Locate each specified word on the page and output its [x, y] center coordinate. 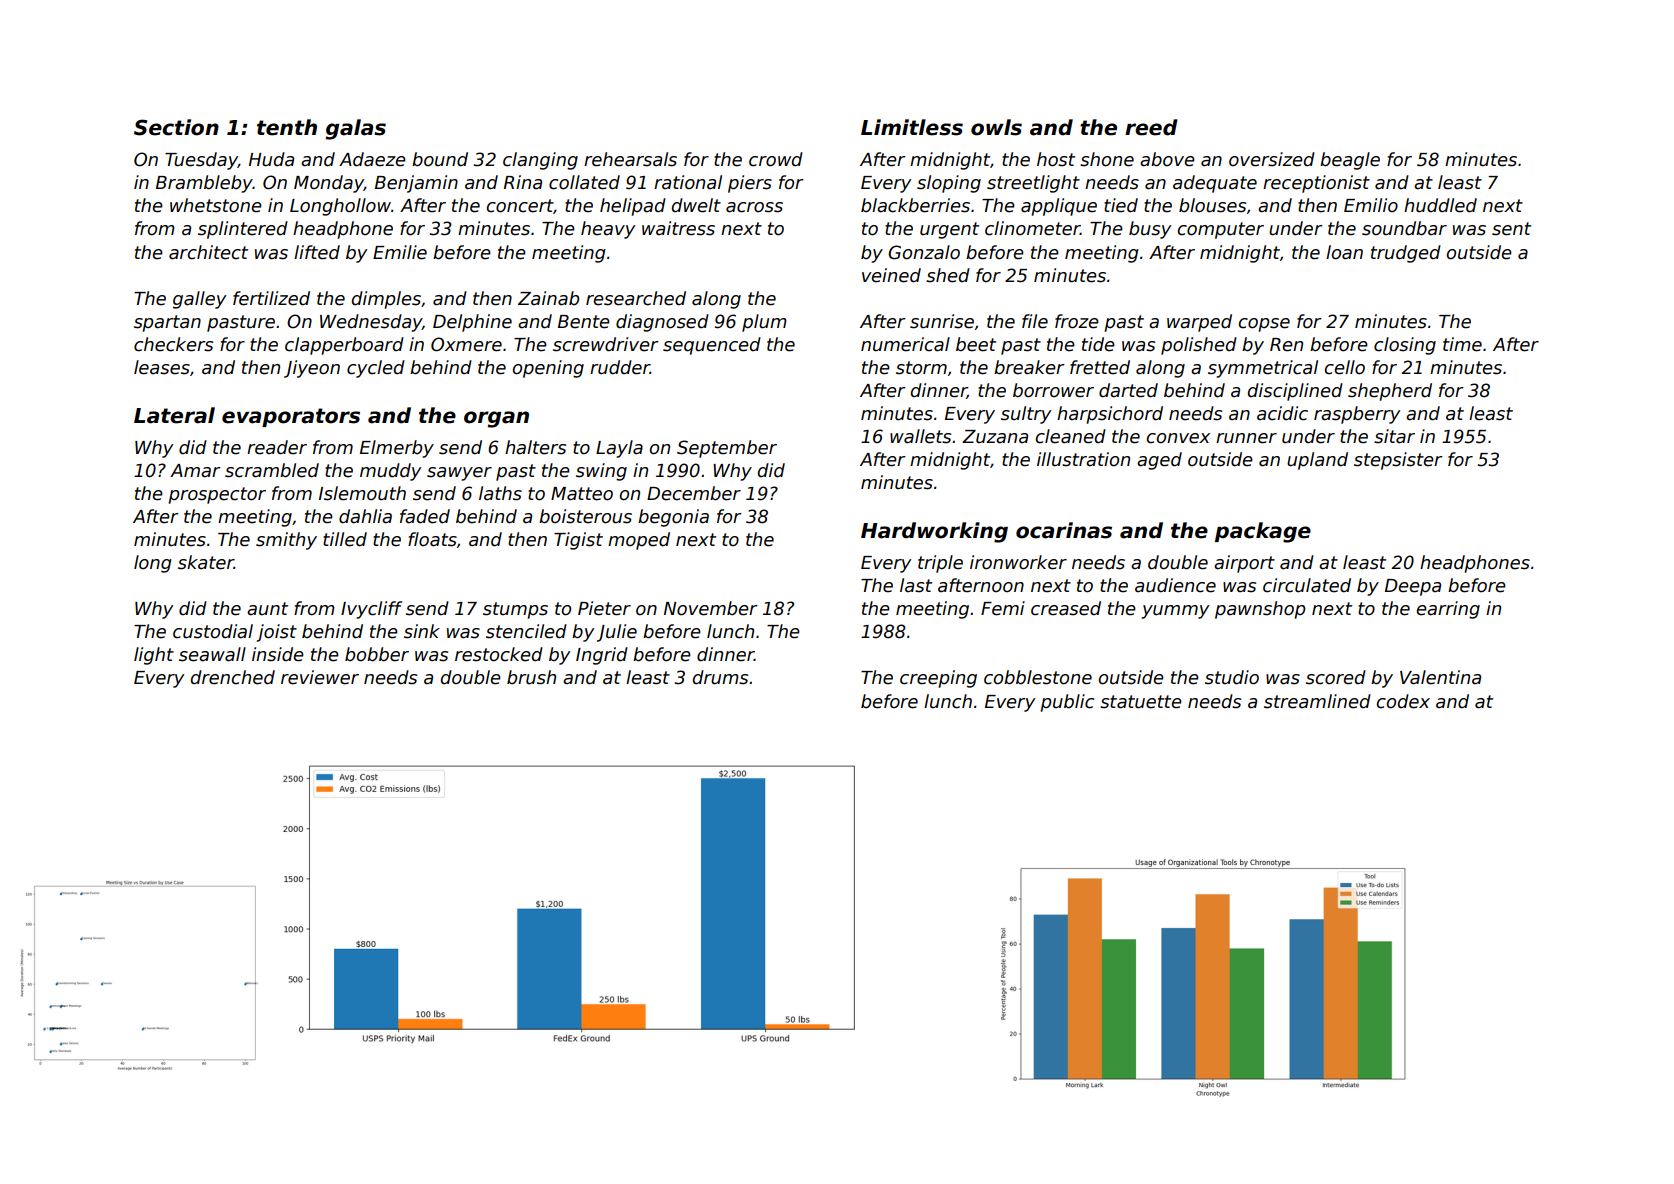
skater [206, 562]
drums [720, 677]
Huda [271, 159]
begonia [673, 518]
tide [1098, 344]
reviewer [320, 677]
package [1263, 532]
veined [891, 275]
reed [1151, 127]
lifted [317, 252]
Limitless [912, 127]
